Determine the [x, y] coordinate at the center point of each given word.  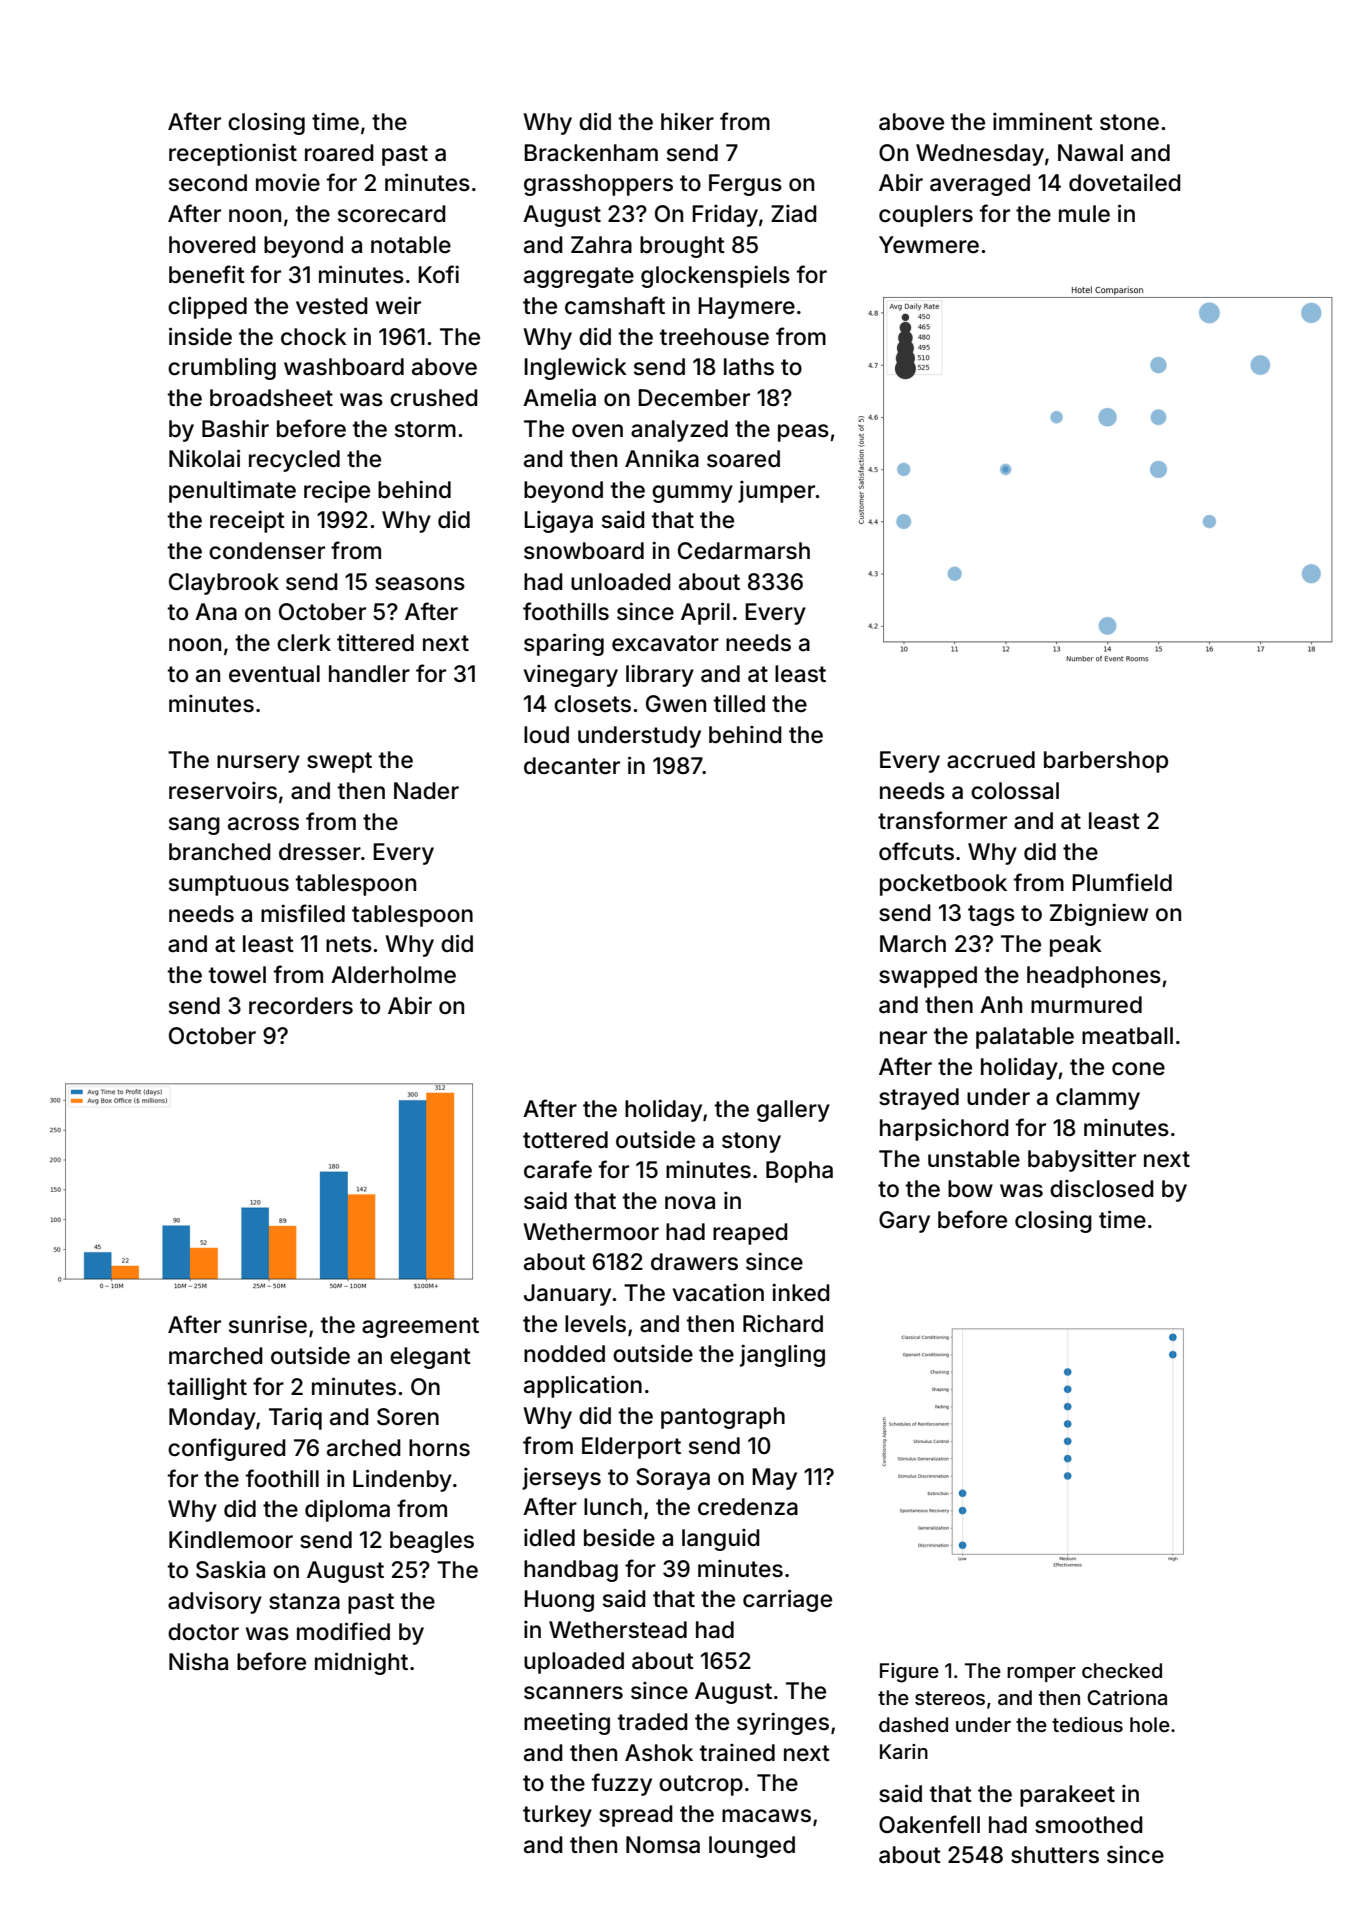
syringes [783, 1724]
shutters [1055, 1855]
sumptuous [229, 885]
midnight [361, 1663]
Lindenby [402, 1480]
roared [339, 153]
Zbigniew [1099, 914]
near [903, 1038]
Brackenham [591, 153]
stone [1129, 122]
